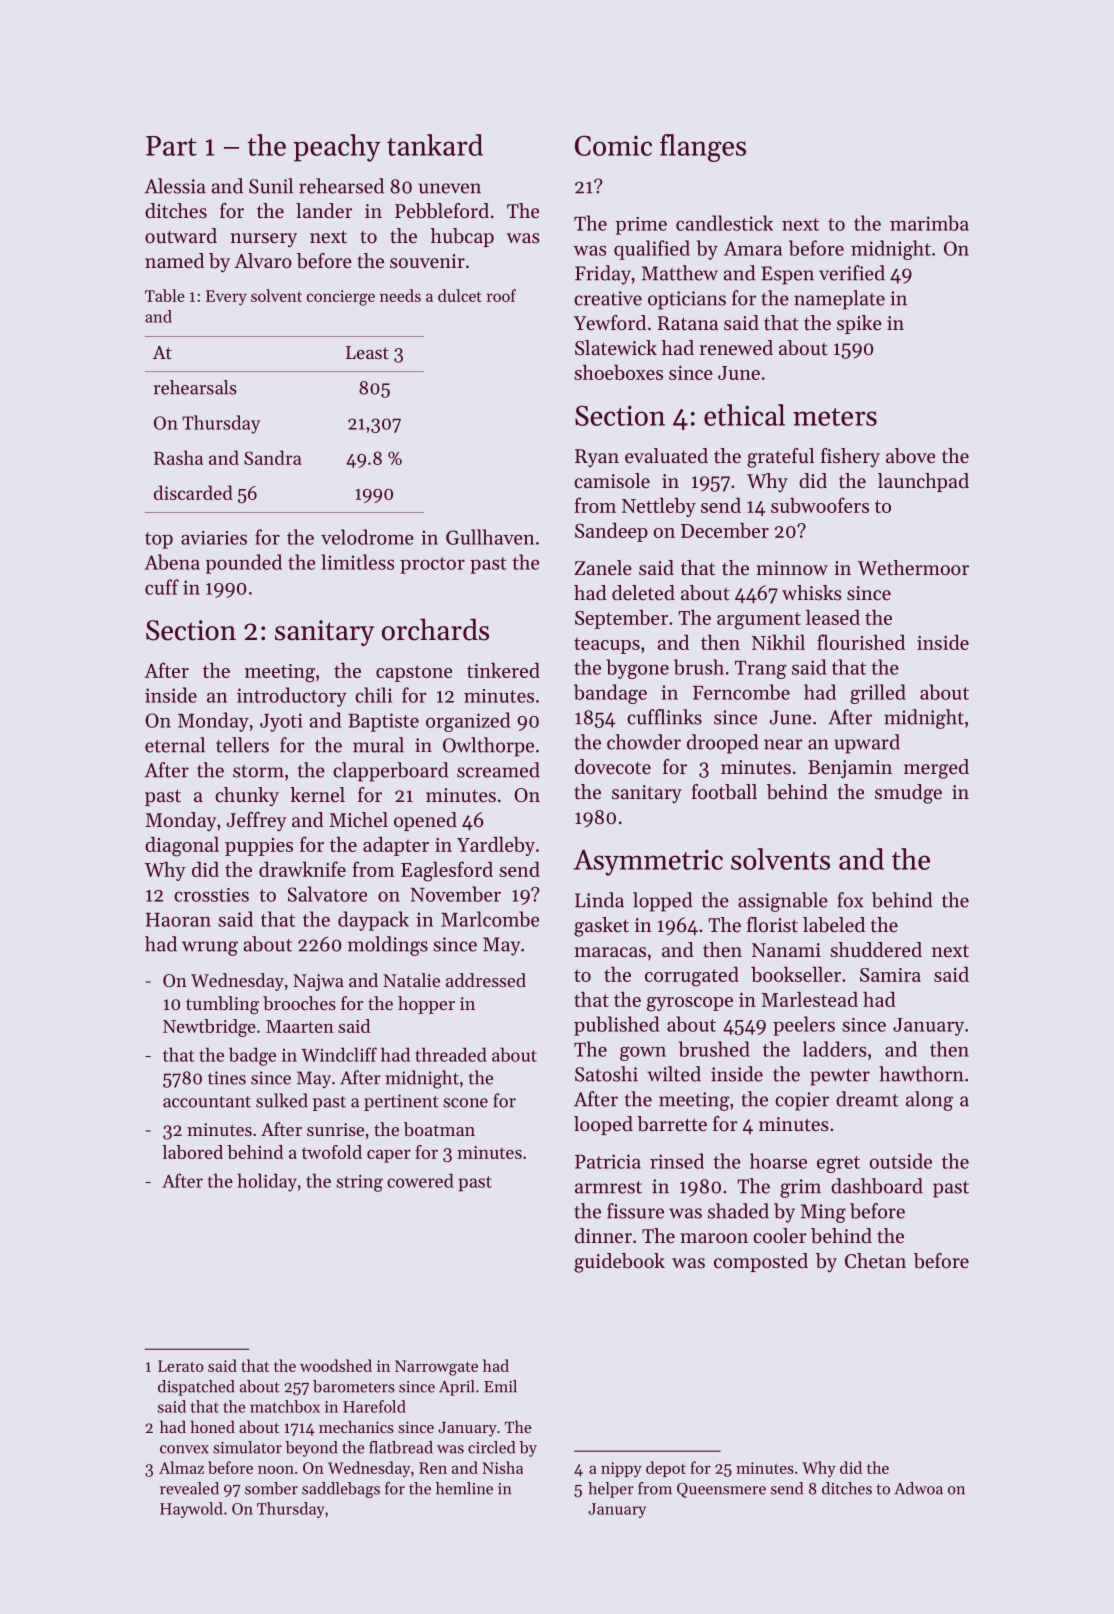 The width and height of the screenshot is (1114, 1614). What do you see at coordinates (193, 492) in the screenshot?
I see `discarded` at bounding box center [193, 492].
